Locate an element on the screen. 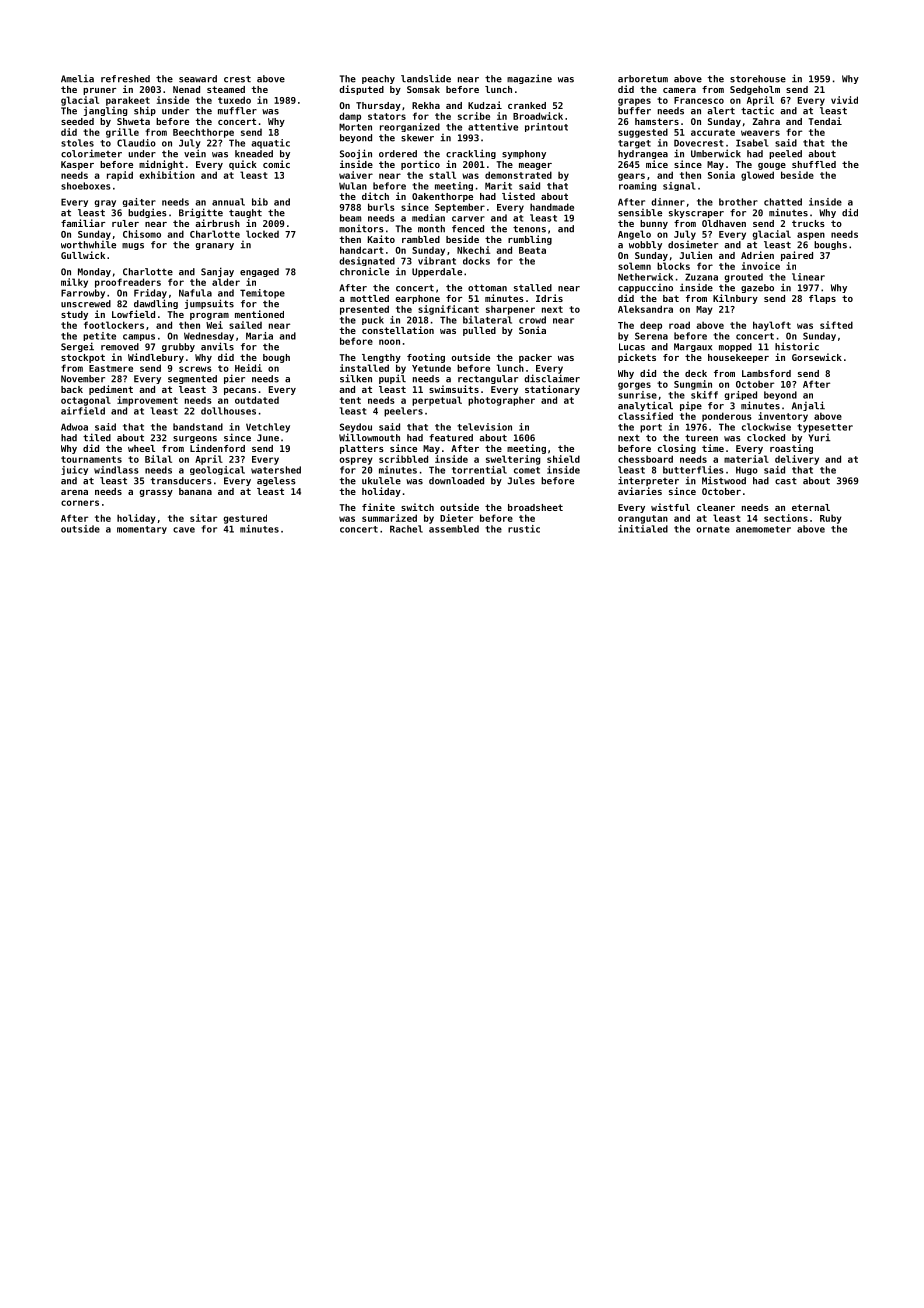 This screenshot has height=1308, width=924. momentary is located at coordinates (142, 530).
